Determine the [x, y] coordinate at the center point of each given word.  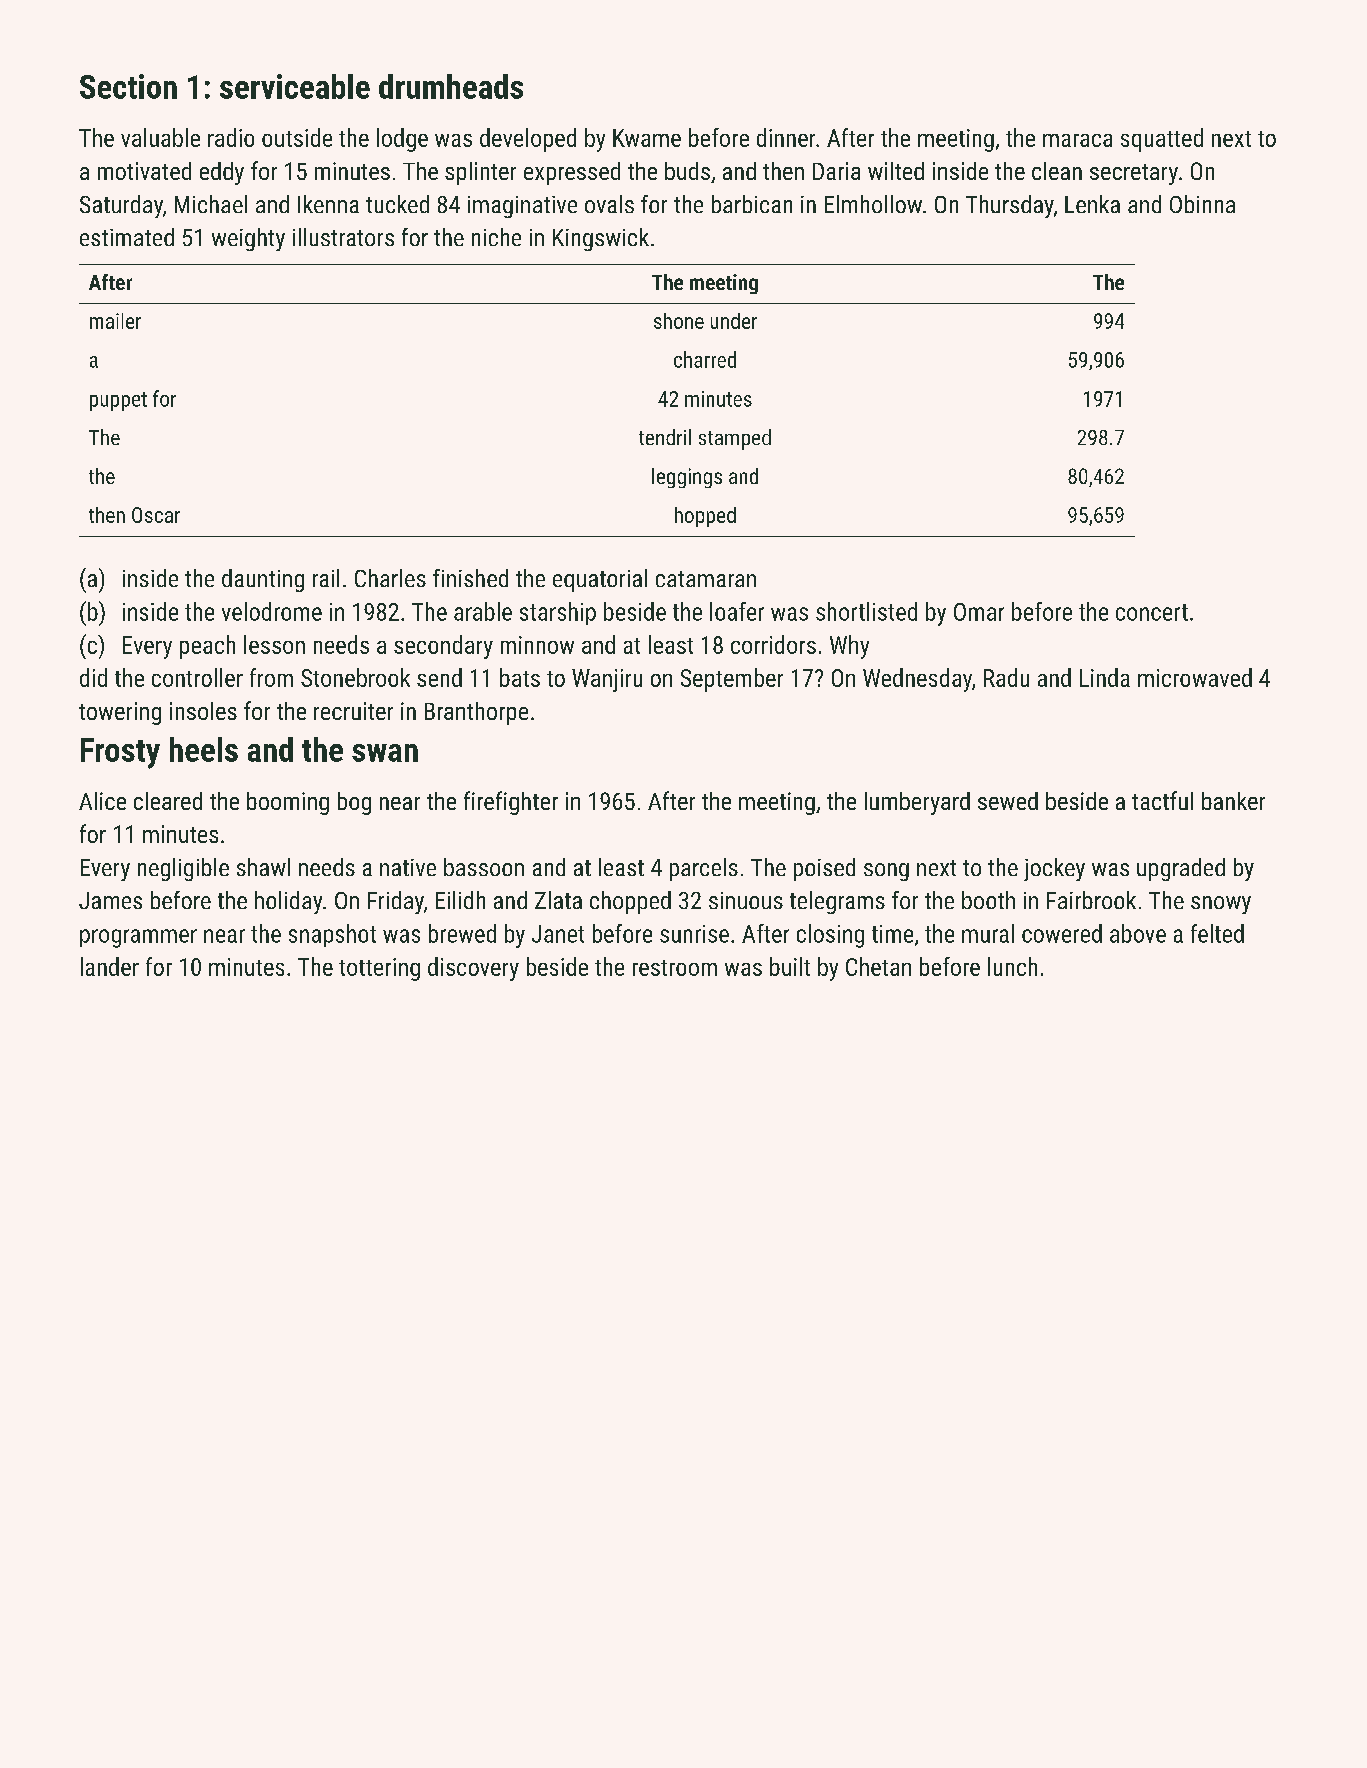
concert [1152, 612]
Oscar [156, 515]
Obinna [1202, 204]
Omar [979, 612]
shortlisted [866, 611]
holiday [288, 902]
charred [705, 359]
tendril [665, 437]
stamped [735, 439]
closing [830, 936]
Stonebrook [355, 677]
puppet [118, 401]
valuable [160, 137]
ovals [609, 204]
